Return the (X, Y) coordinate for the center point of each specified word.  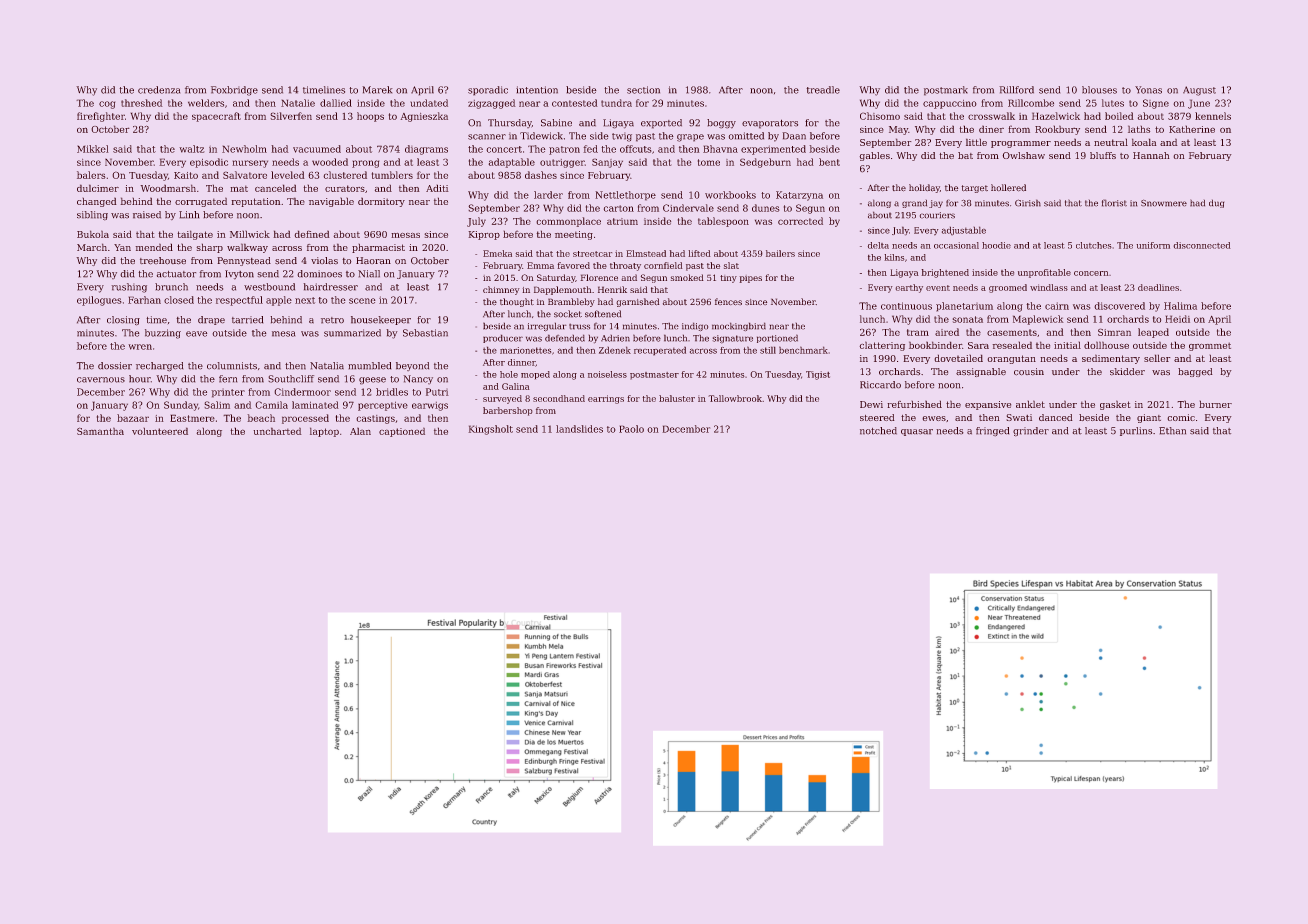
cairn (1057, 306)
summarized (352, 333)
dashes (541, 175)
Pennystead (244, 261)
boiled (1119, 116)
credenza (159, 90)
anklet (1030, 404)
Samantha (100, 431)
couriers (937, 215)
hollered (1008, 187)
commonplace (569, 222)
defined (312, 234)
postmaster (654, 375)
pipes (751, 279)
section (643, 90)
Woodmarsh (168, 188)
